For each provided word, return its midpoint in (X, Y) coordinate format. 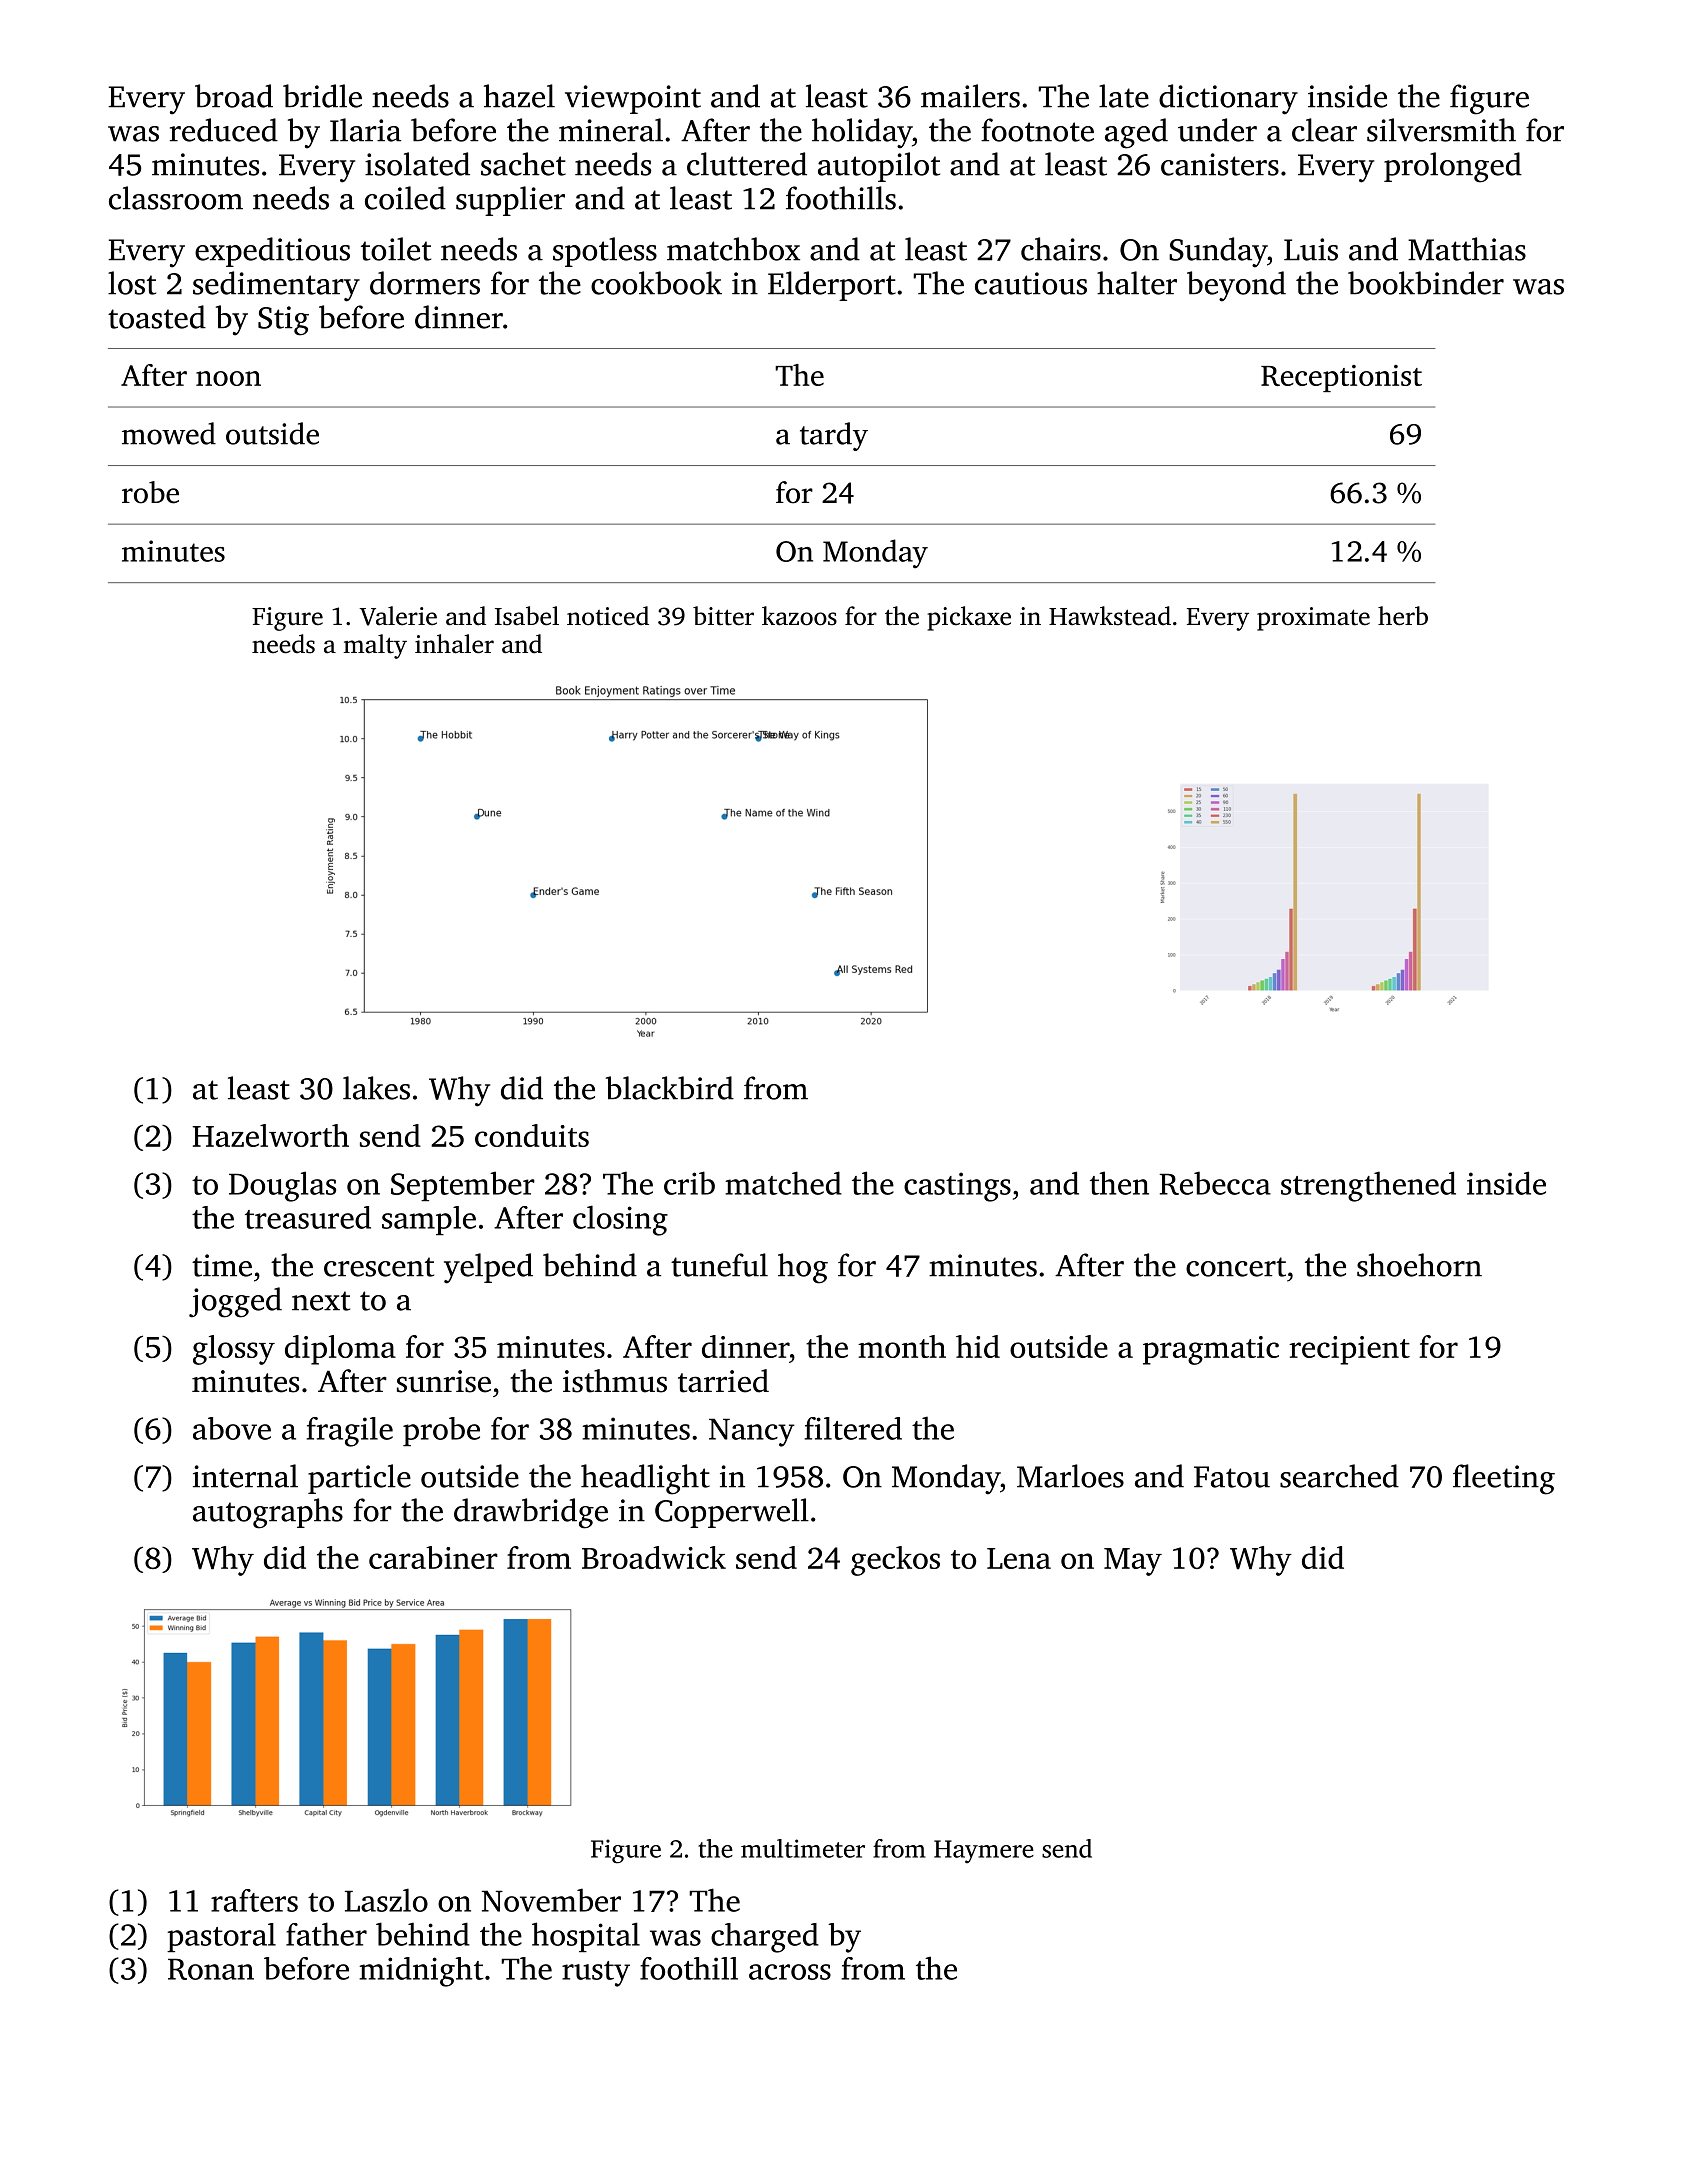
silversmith (1441, 130)
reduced (224, 130)
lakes (376, 1088)
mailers (970, 96)
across (790, 1972)
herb (1403, 616)
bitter (723, 616)
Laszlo (386, 1900)
